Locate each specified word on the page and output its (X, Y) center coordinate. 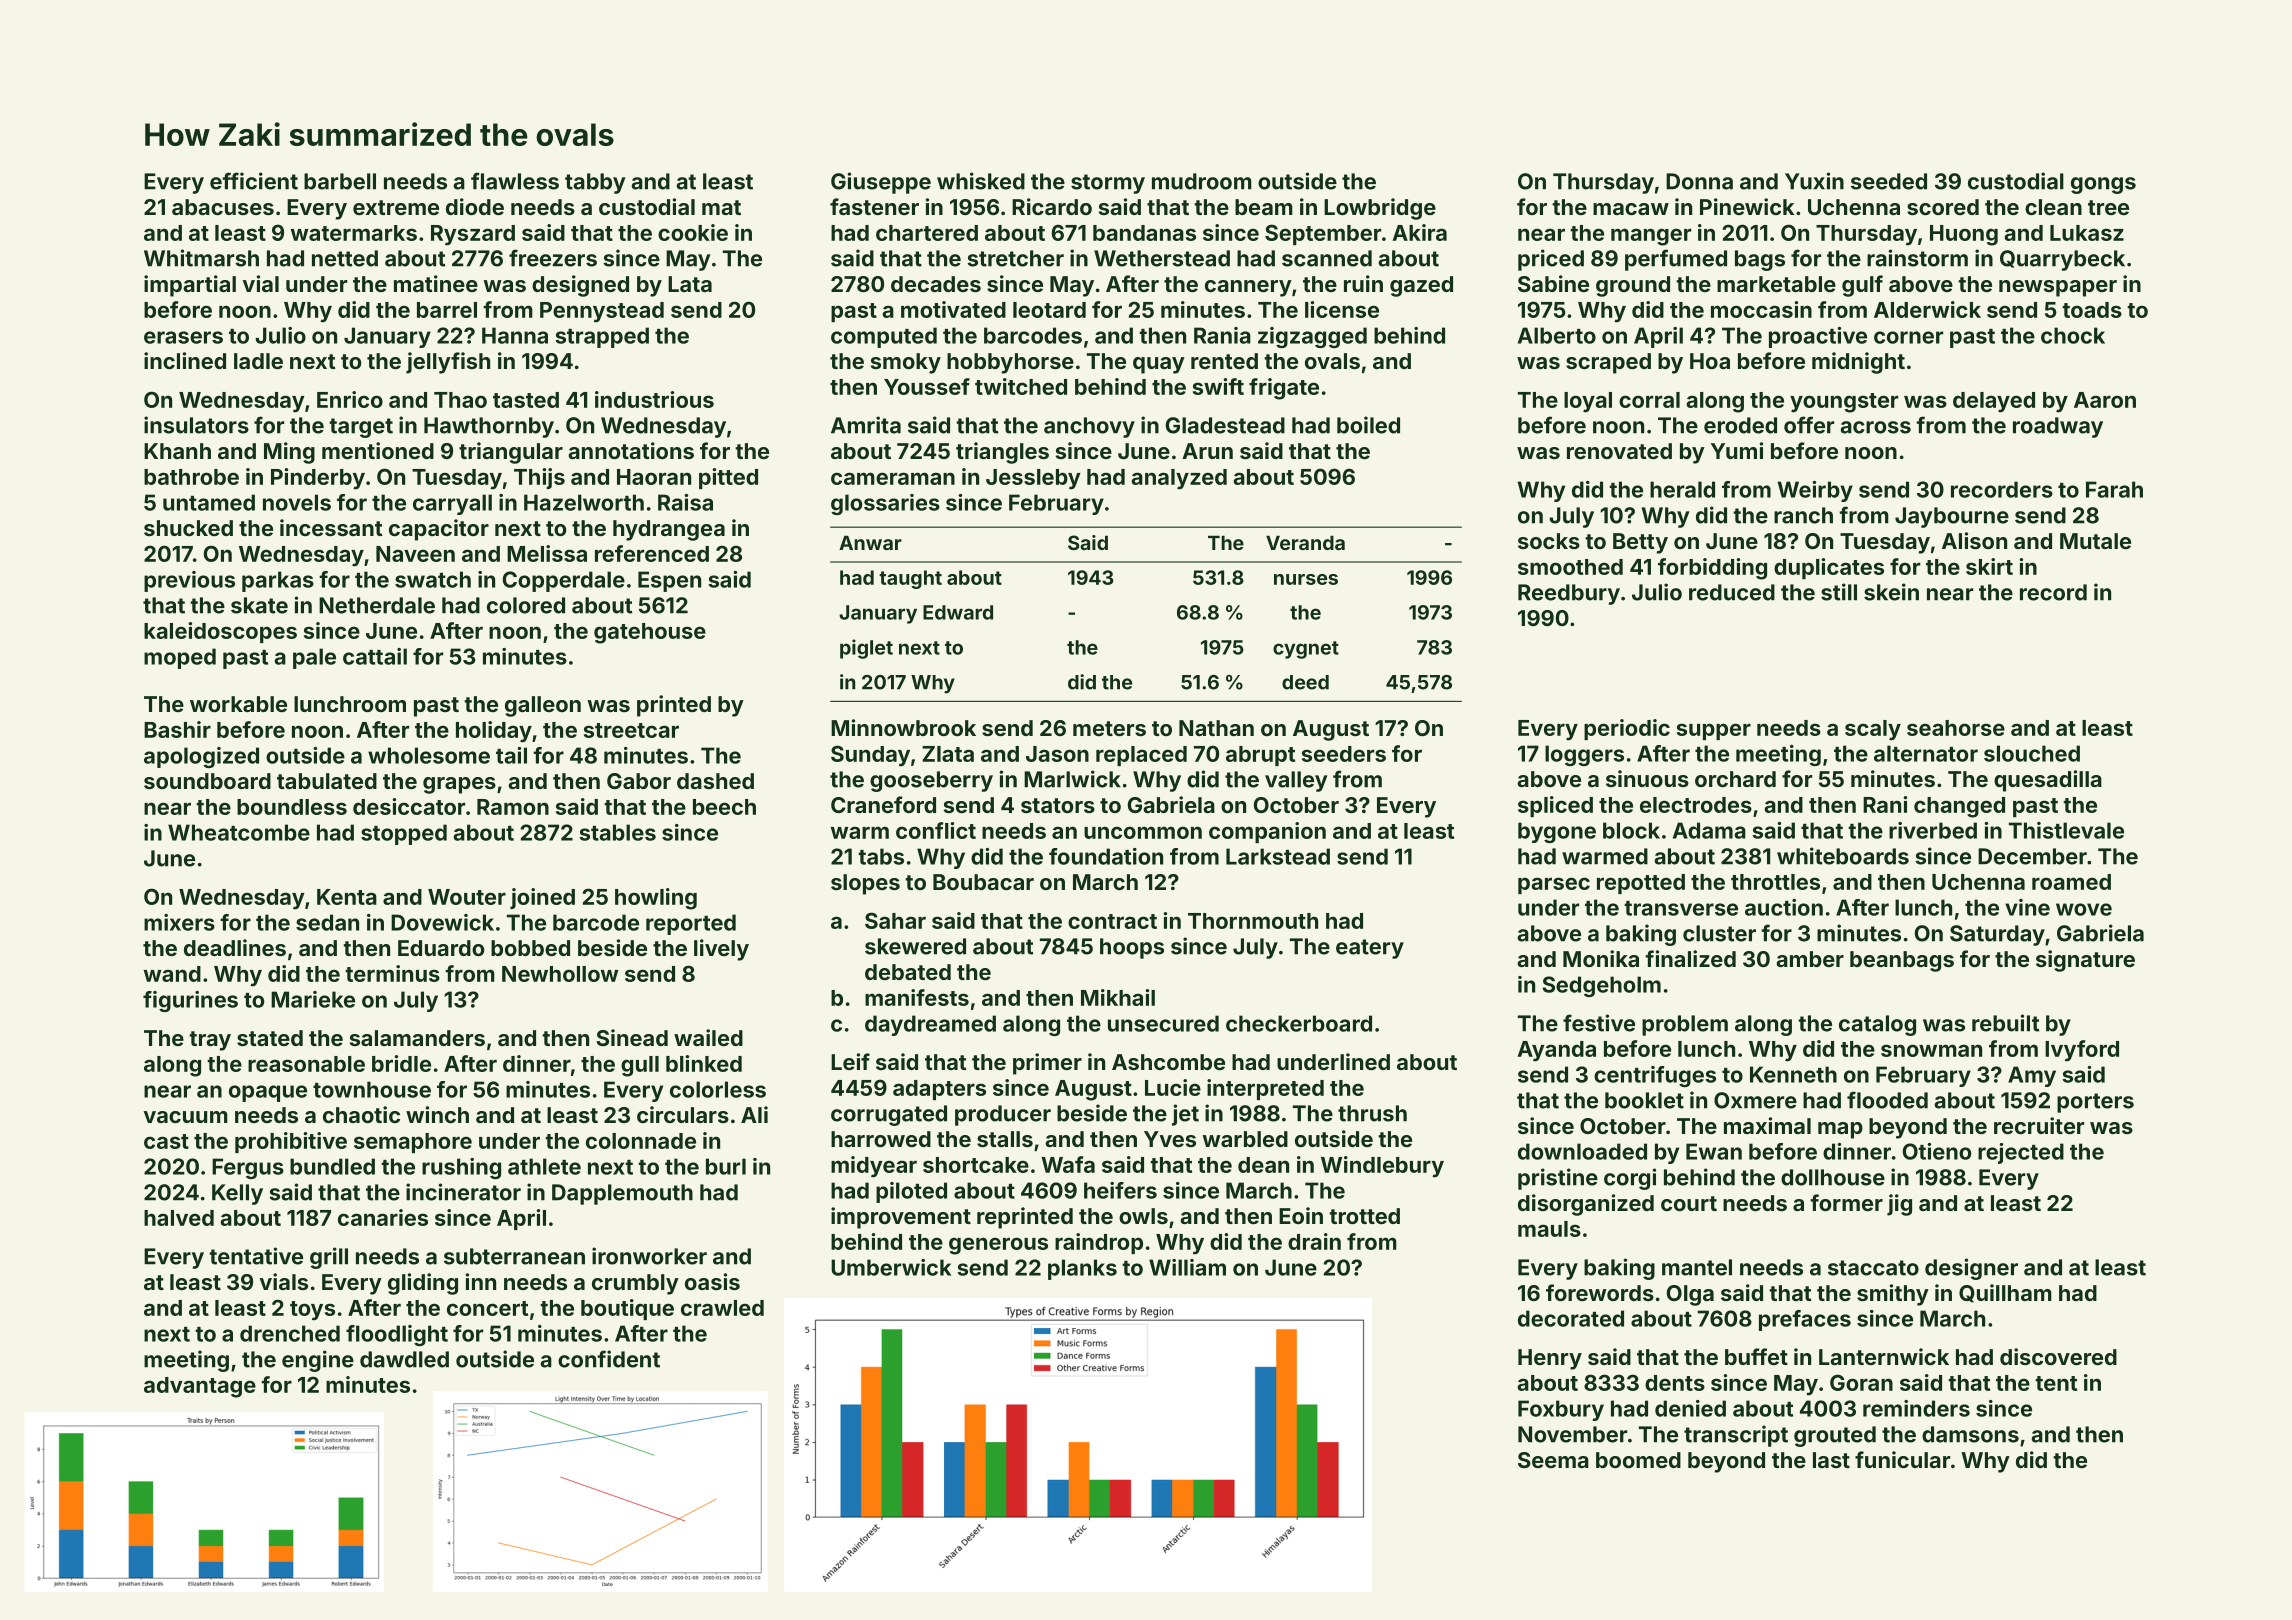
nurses (1306, 579)
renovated (1619, 451)
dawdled (404, 1359)
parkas (278, 581)
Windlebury (1382, 1167)
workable (238, 704)
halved (179, 1218)
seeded (1889, 181)
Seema (1553, 1460)
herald (1682, 489)
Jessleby (1033, 479)
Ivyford (2082, 1051)
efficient (254, 181)
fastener (874, 206)
